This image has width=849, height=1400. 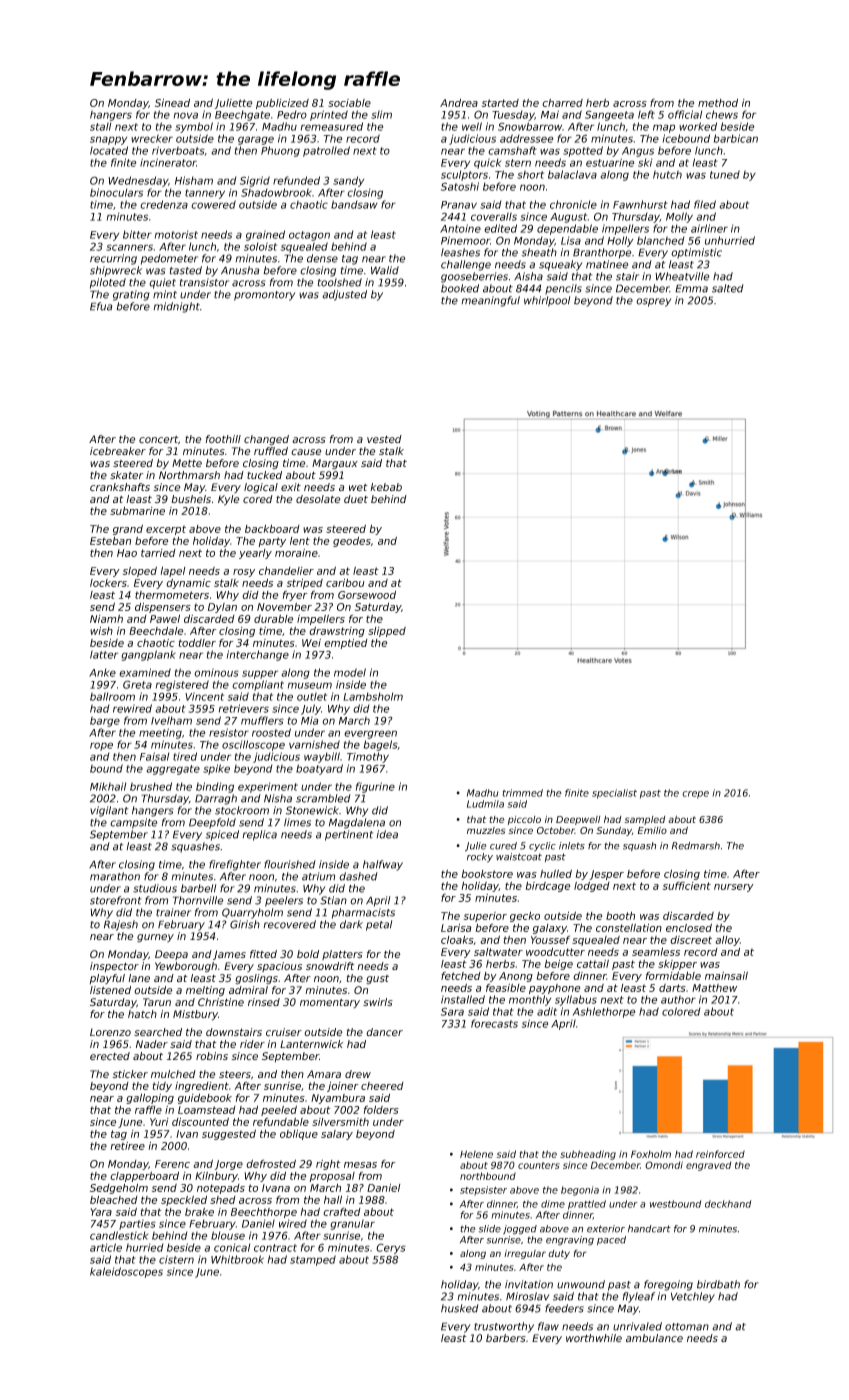 What do you see at coordinates (661, 240) in the image?
I see `blanched` at bounding box center [661, 240].
